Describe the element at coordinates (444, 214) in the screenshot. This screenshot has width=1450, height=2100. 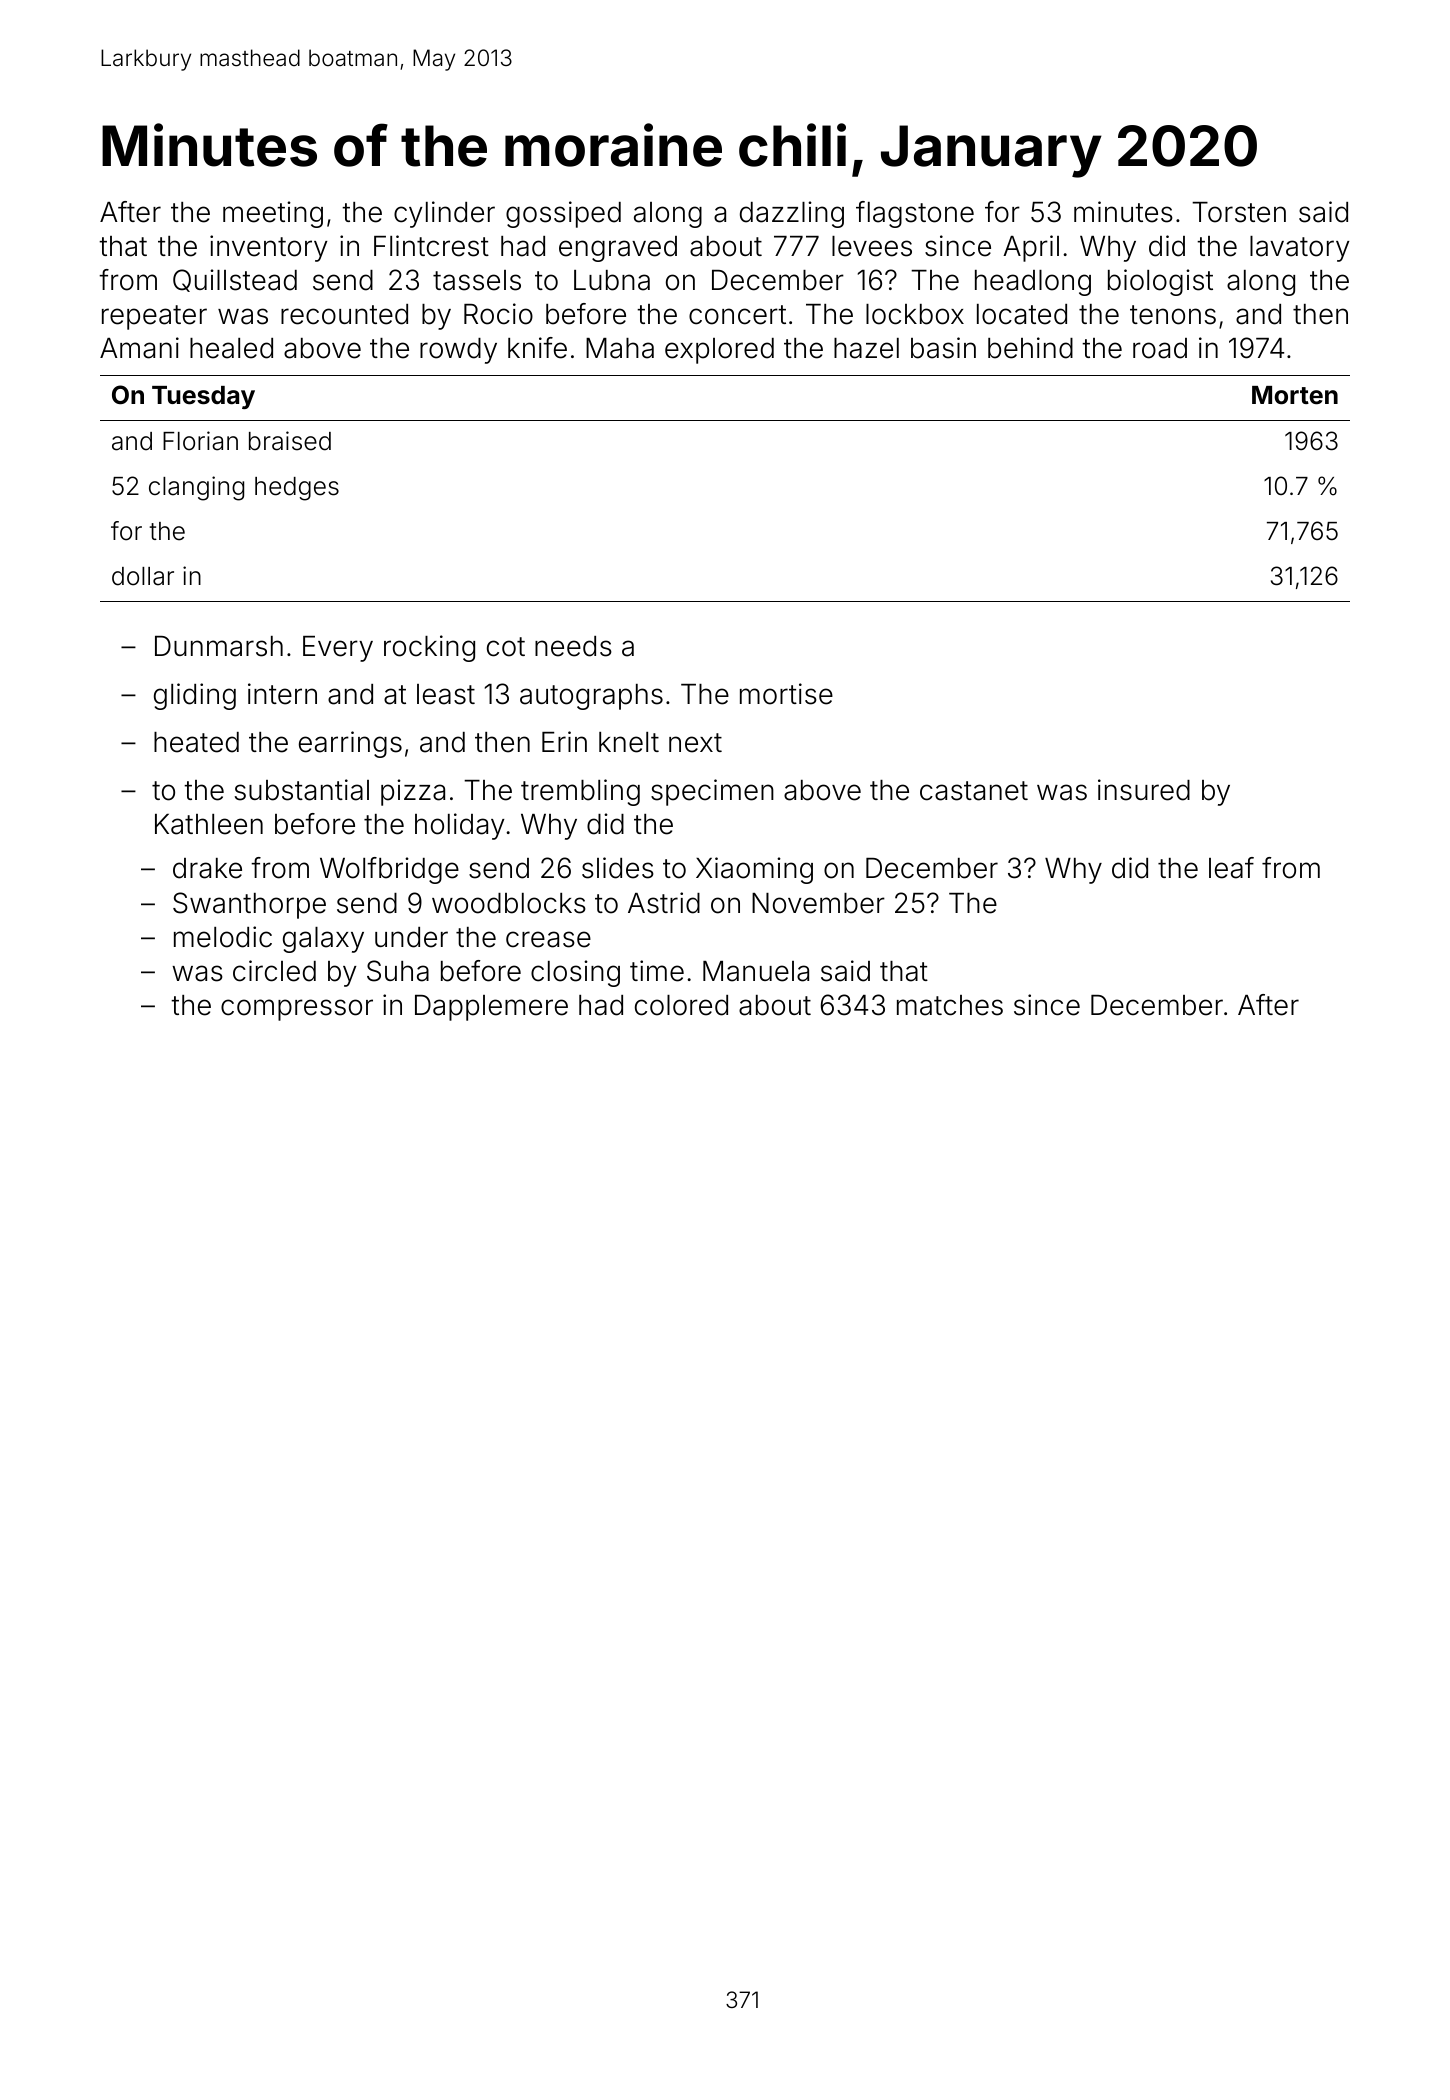
I see `cylinder` at that location.
